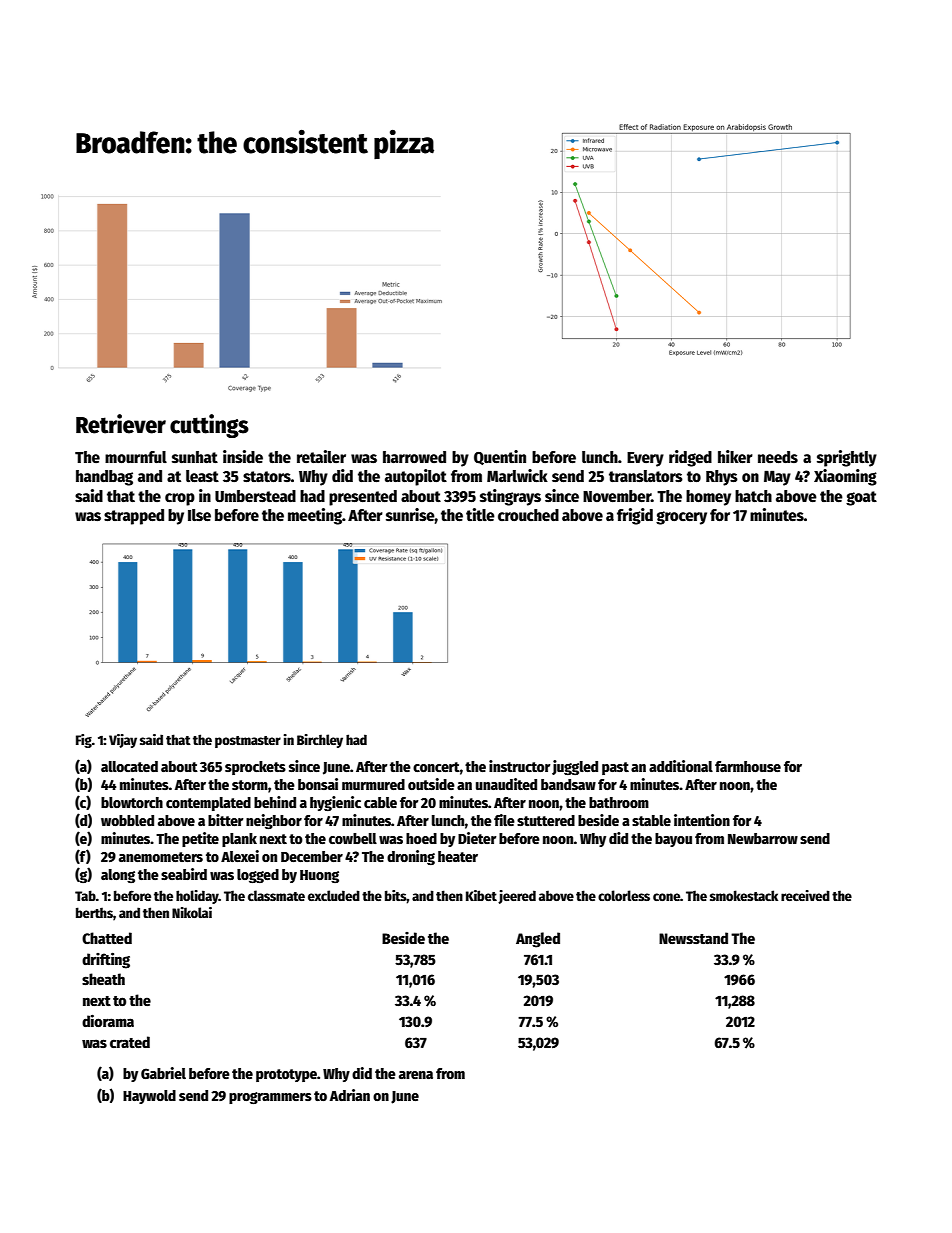  What do you see at coordinates (209, 426) in the page?
I see `cuttings` at bounding box center [209, 426].
